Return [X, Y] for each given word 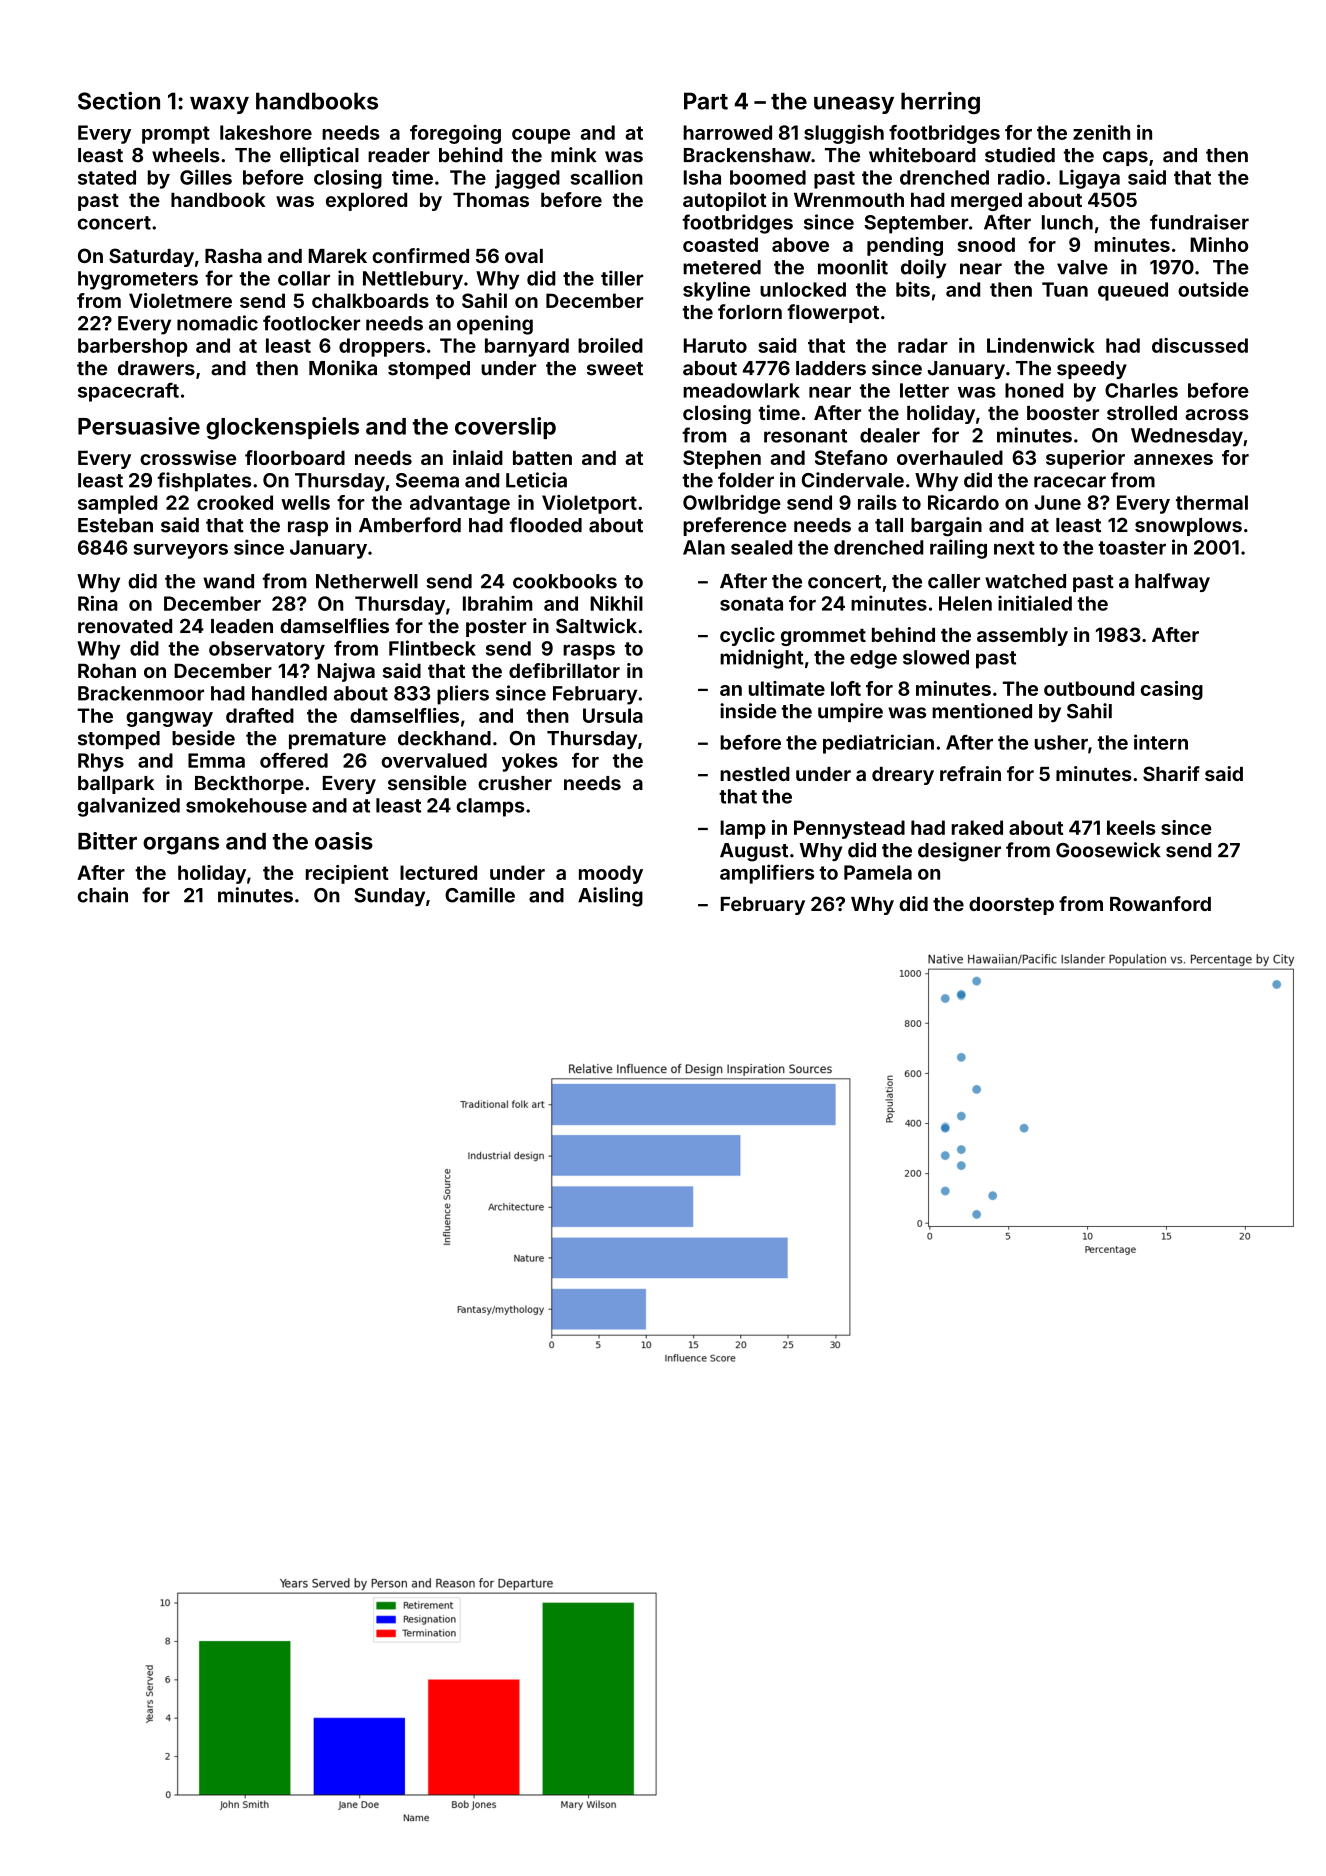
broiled [610, 345]
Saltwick [596, 626]
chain [103, 895]
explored [366, 202]
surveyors [180, 551]
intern [1161, 742]
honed [1034, 390]
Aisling [610, 897]
